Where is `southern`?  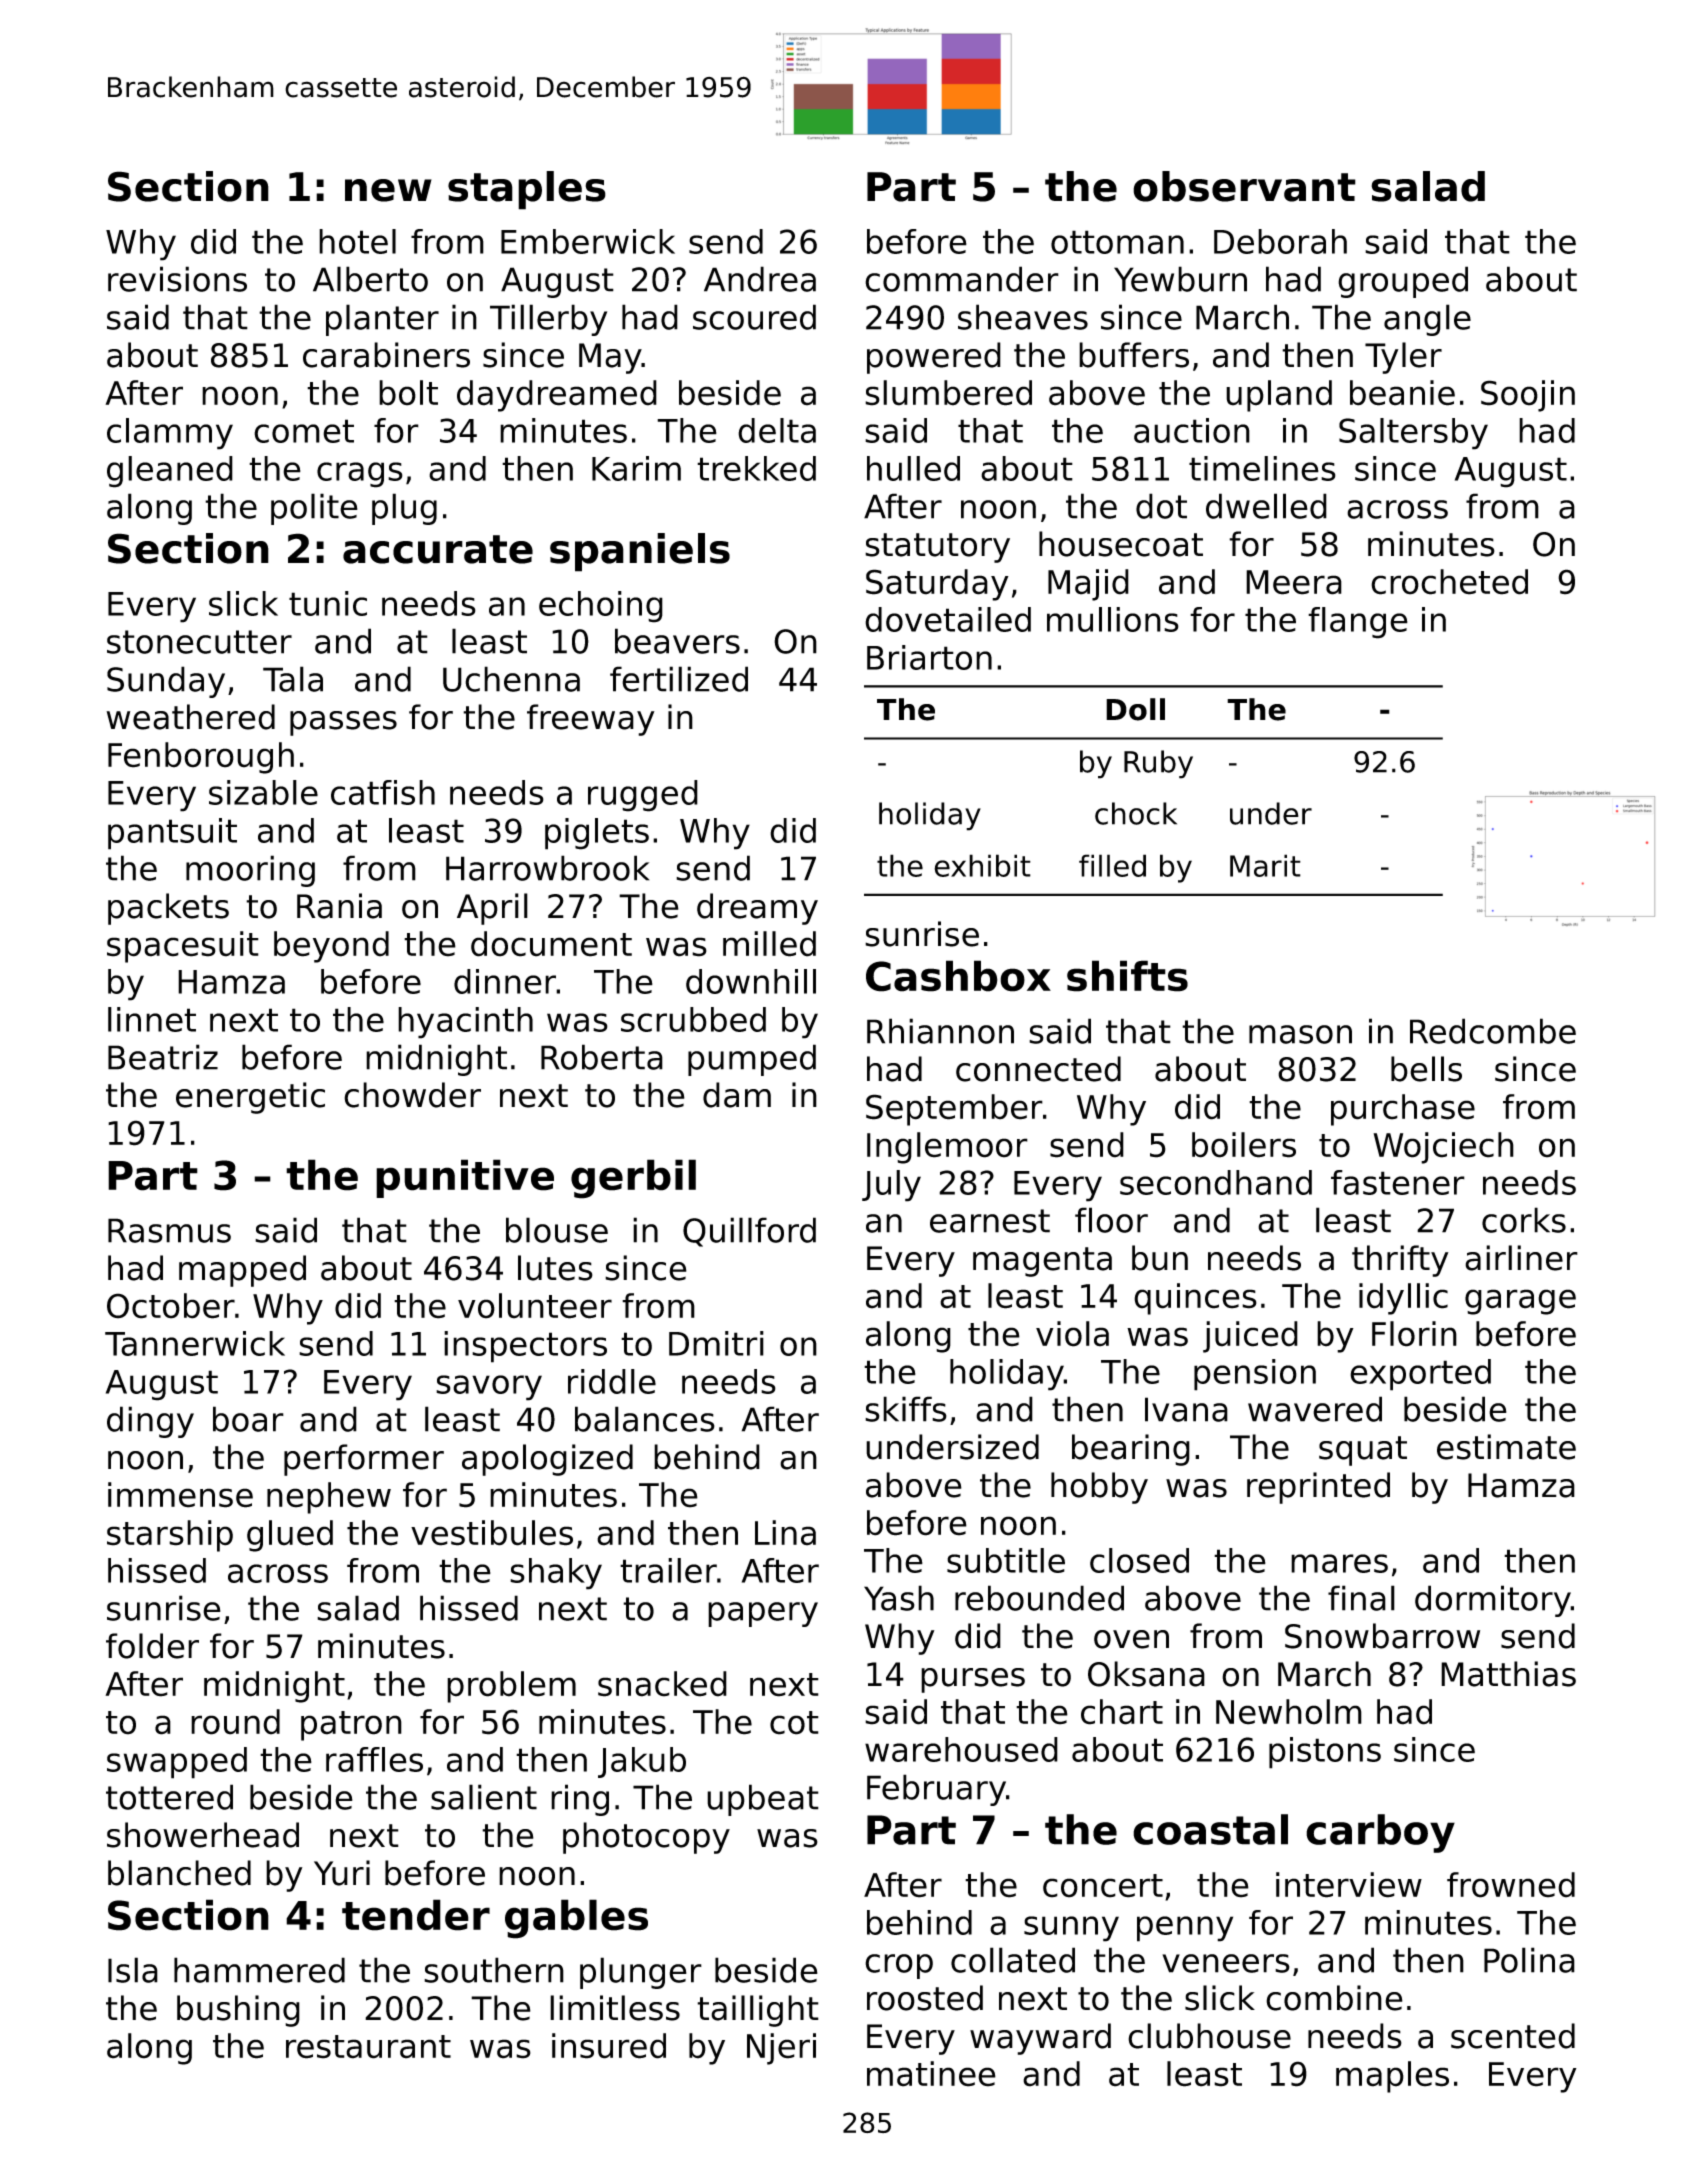
southern is located at coordinates (494, 1970).
